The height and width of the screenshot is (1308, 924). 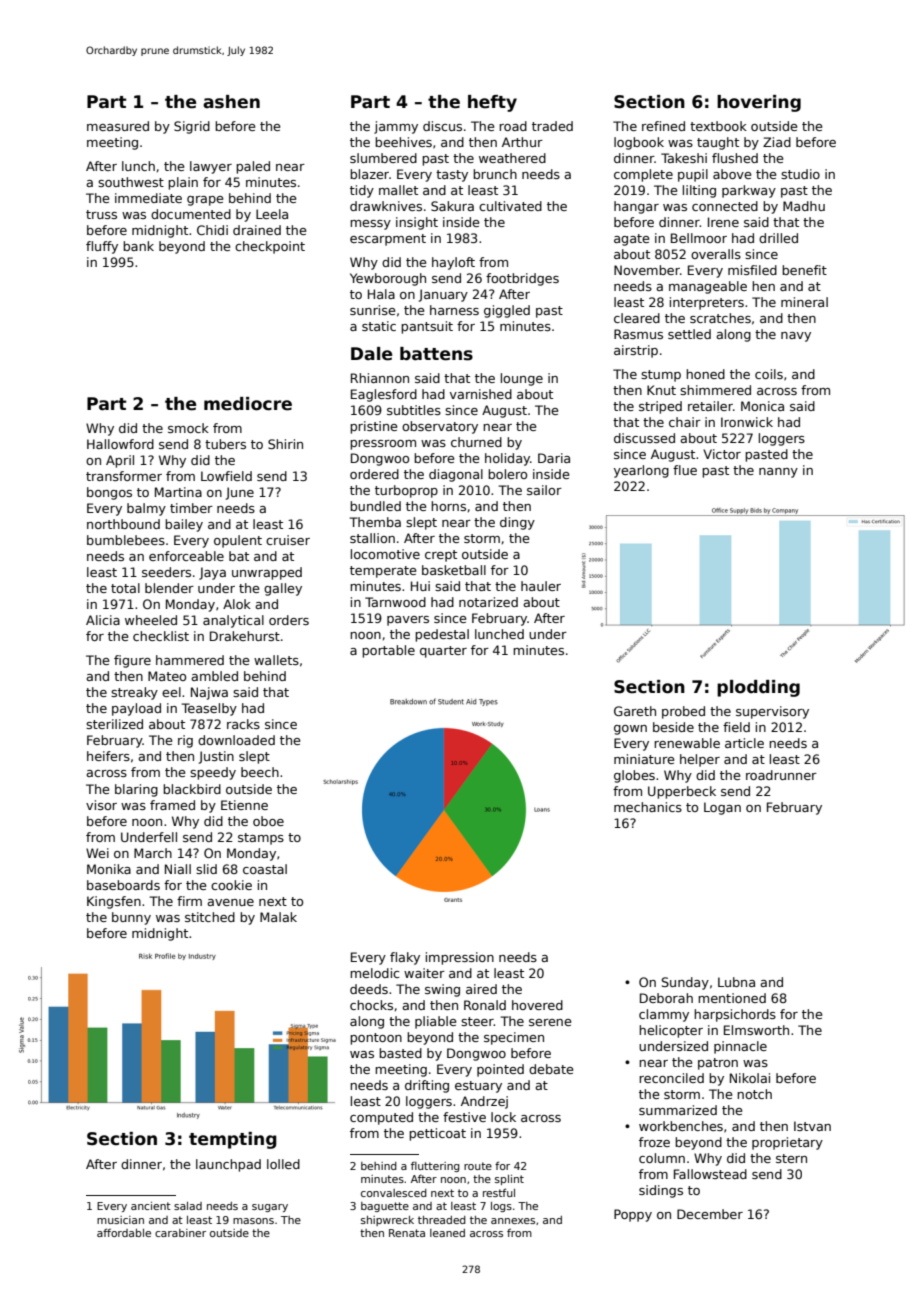 I want to click on Lubna, so click(x=736, y=982).
